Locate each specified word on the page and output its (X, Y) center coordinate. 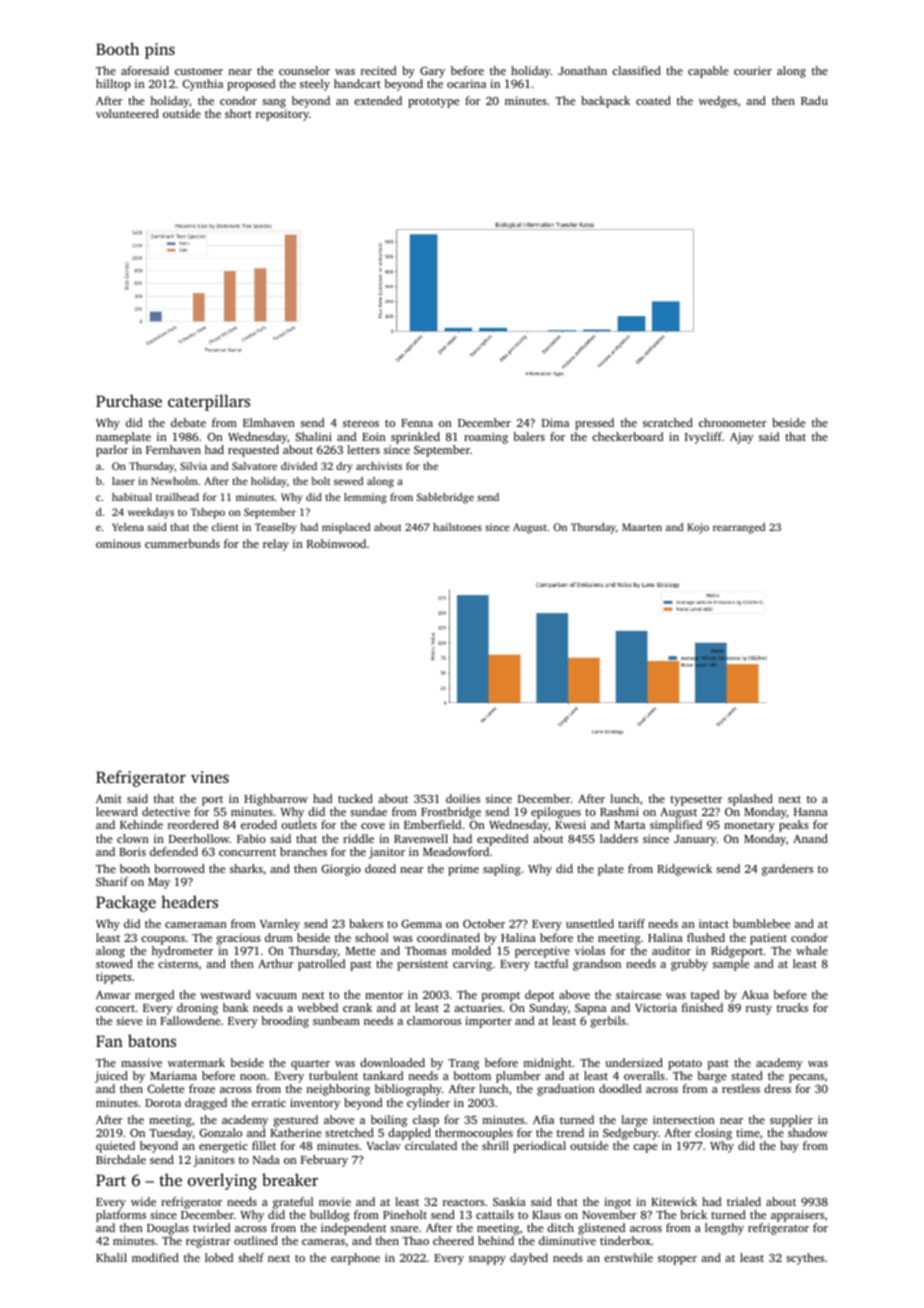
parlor (112, 451)
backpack (605, 102)
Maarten (642, 527)
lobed (219, 1257)
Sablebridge (445, 498)
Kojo (698, 528)
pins (160, 51)
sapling (502, 870)
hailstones (457, 527)
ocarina (466, 83)
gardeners (787, 870)
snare (404, 1229)
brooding (285, 1022)
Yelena (128, 527)
